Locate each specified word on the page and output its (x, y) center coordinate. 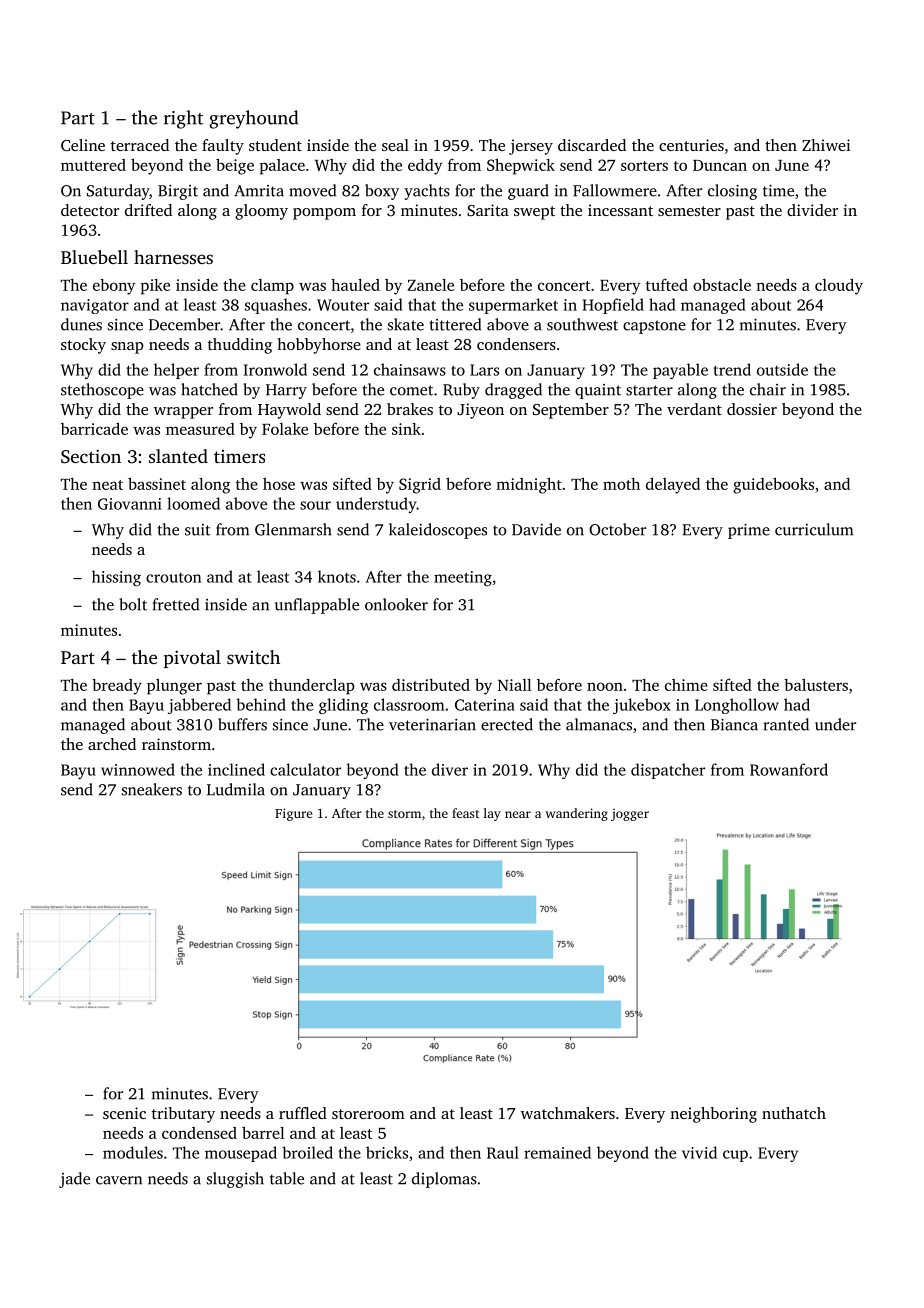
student (275, 145)
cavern (119, 1180)
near (518, 814)
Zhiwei (826, 145)
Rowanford (789, 769)
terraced (140, 145)
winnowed (138, 769)
